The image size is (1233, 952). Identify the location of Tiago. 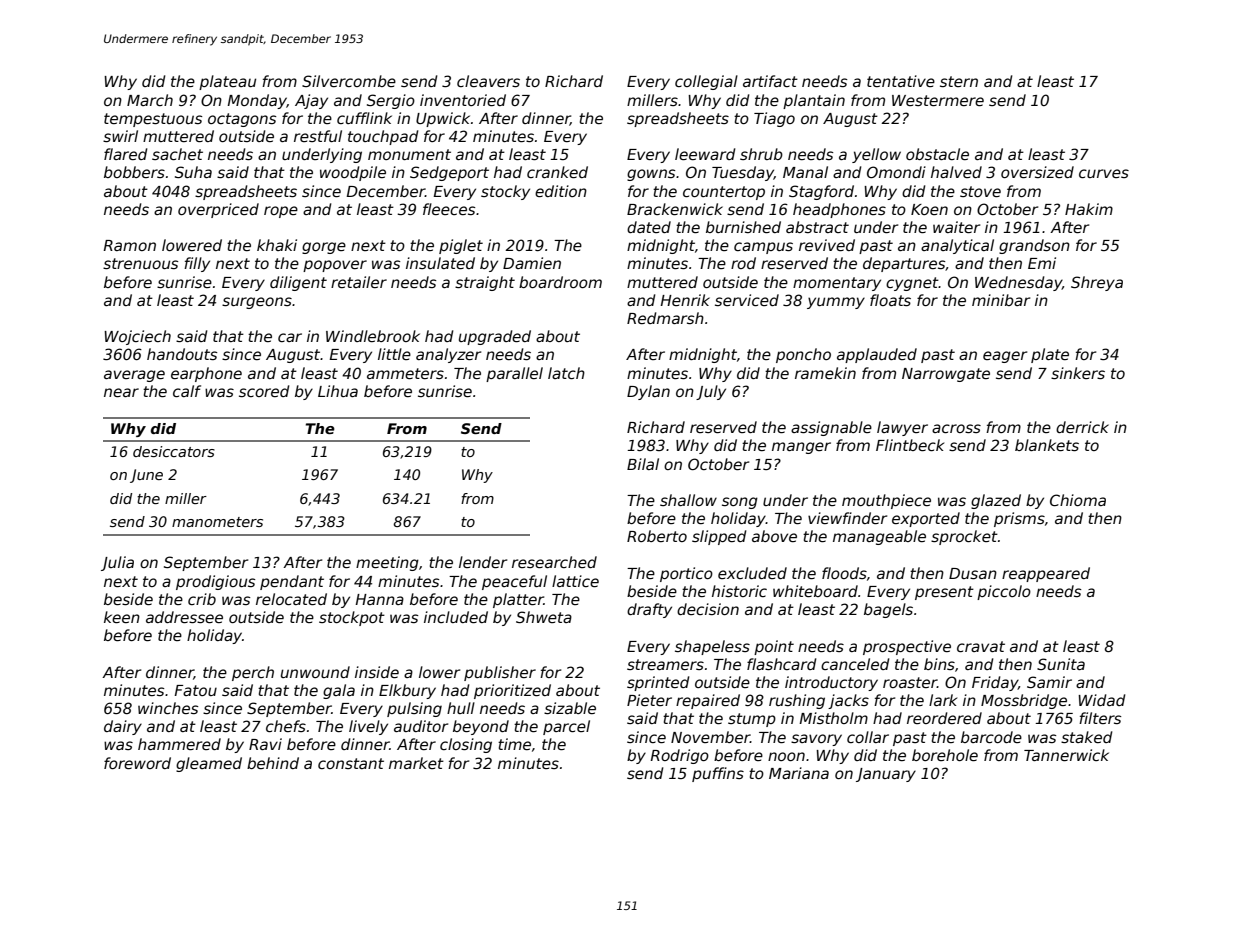
(774, 119).
